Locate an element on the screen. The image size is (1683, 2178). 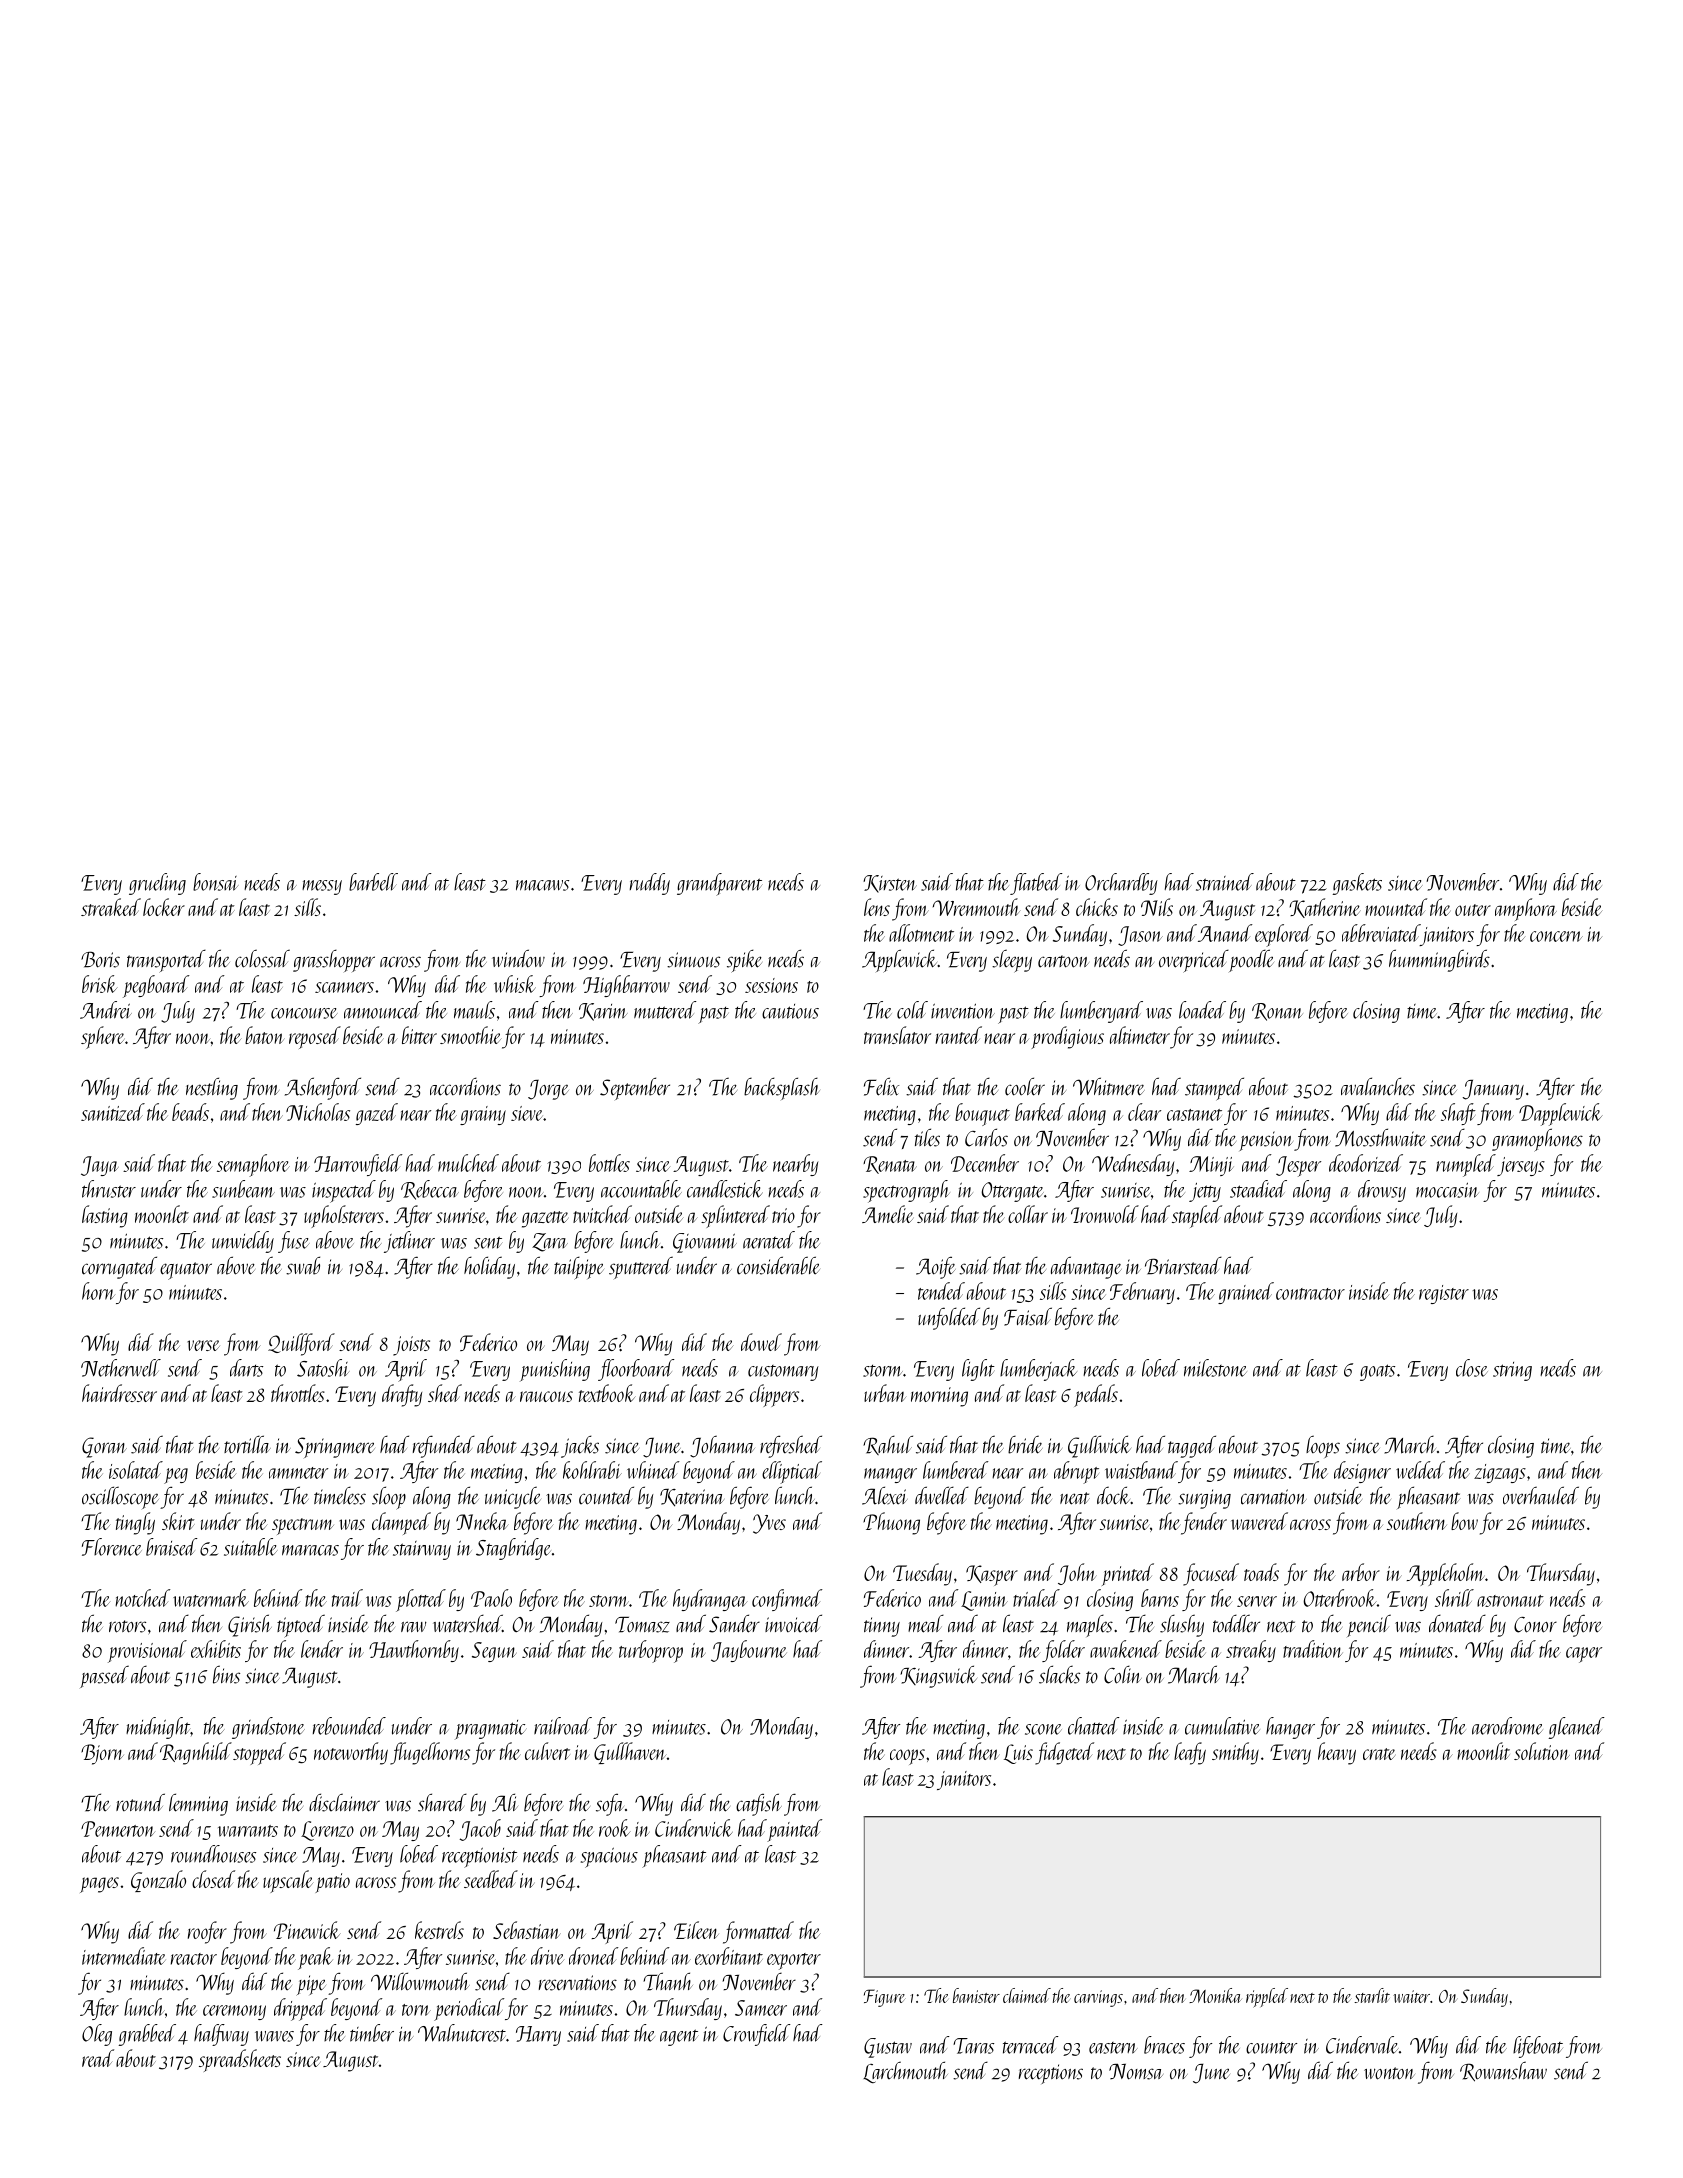
streaky is located at coordinates (1251, 1651).
